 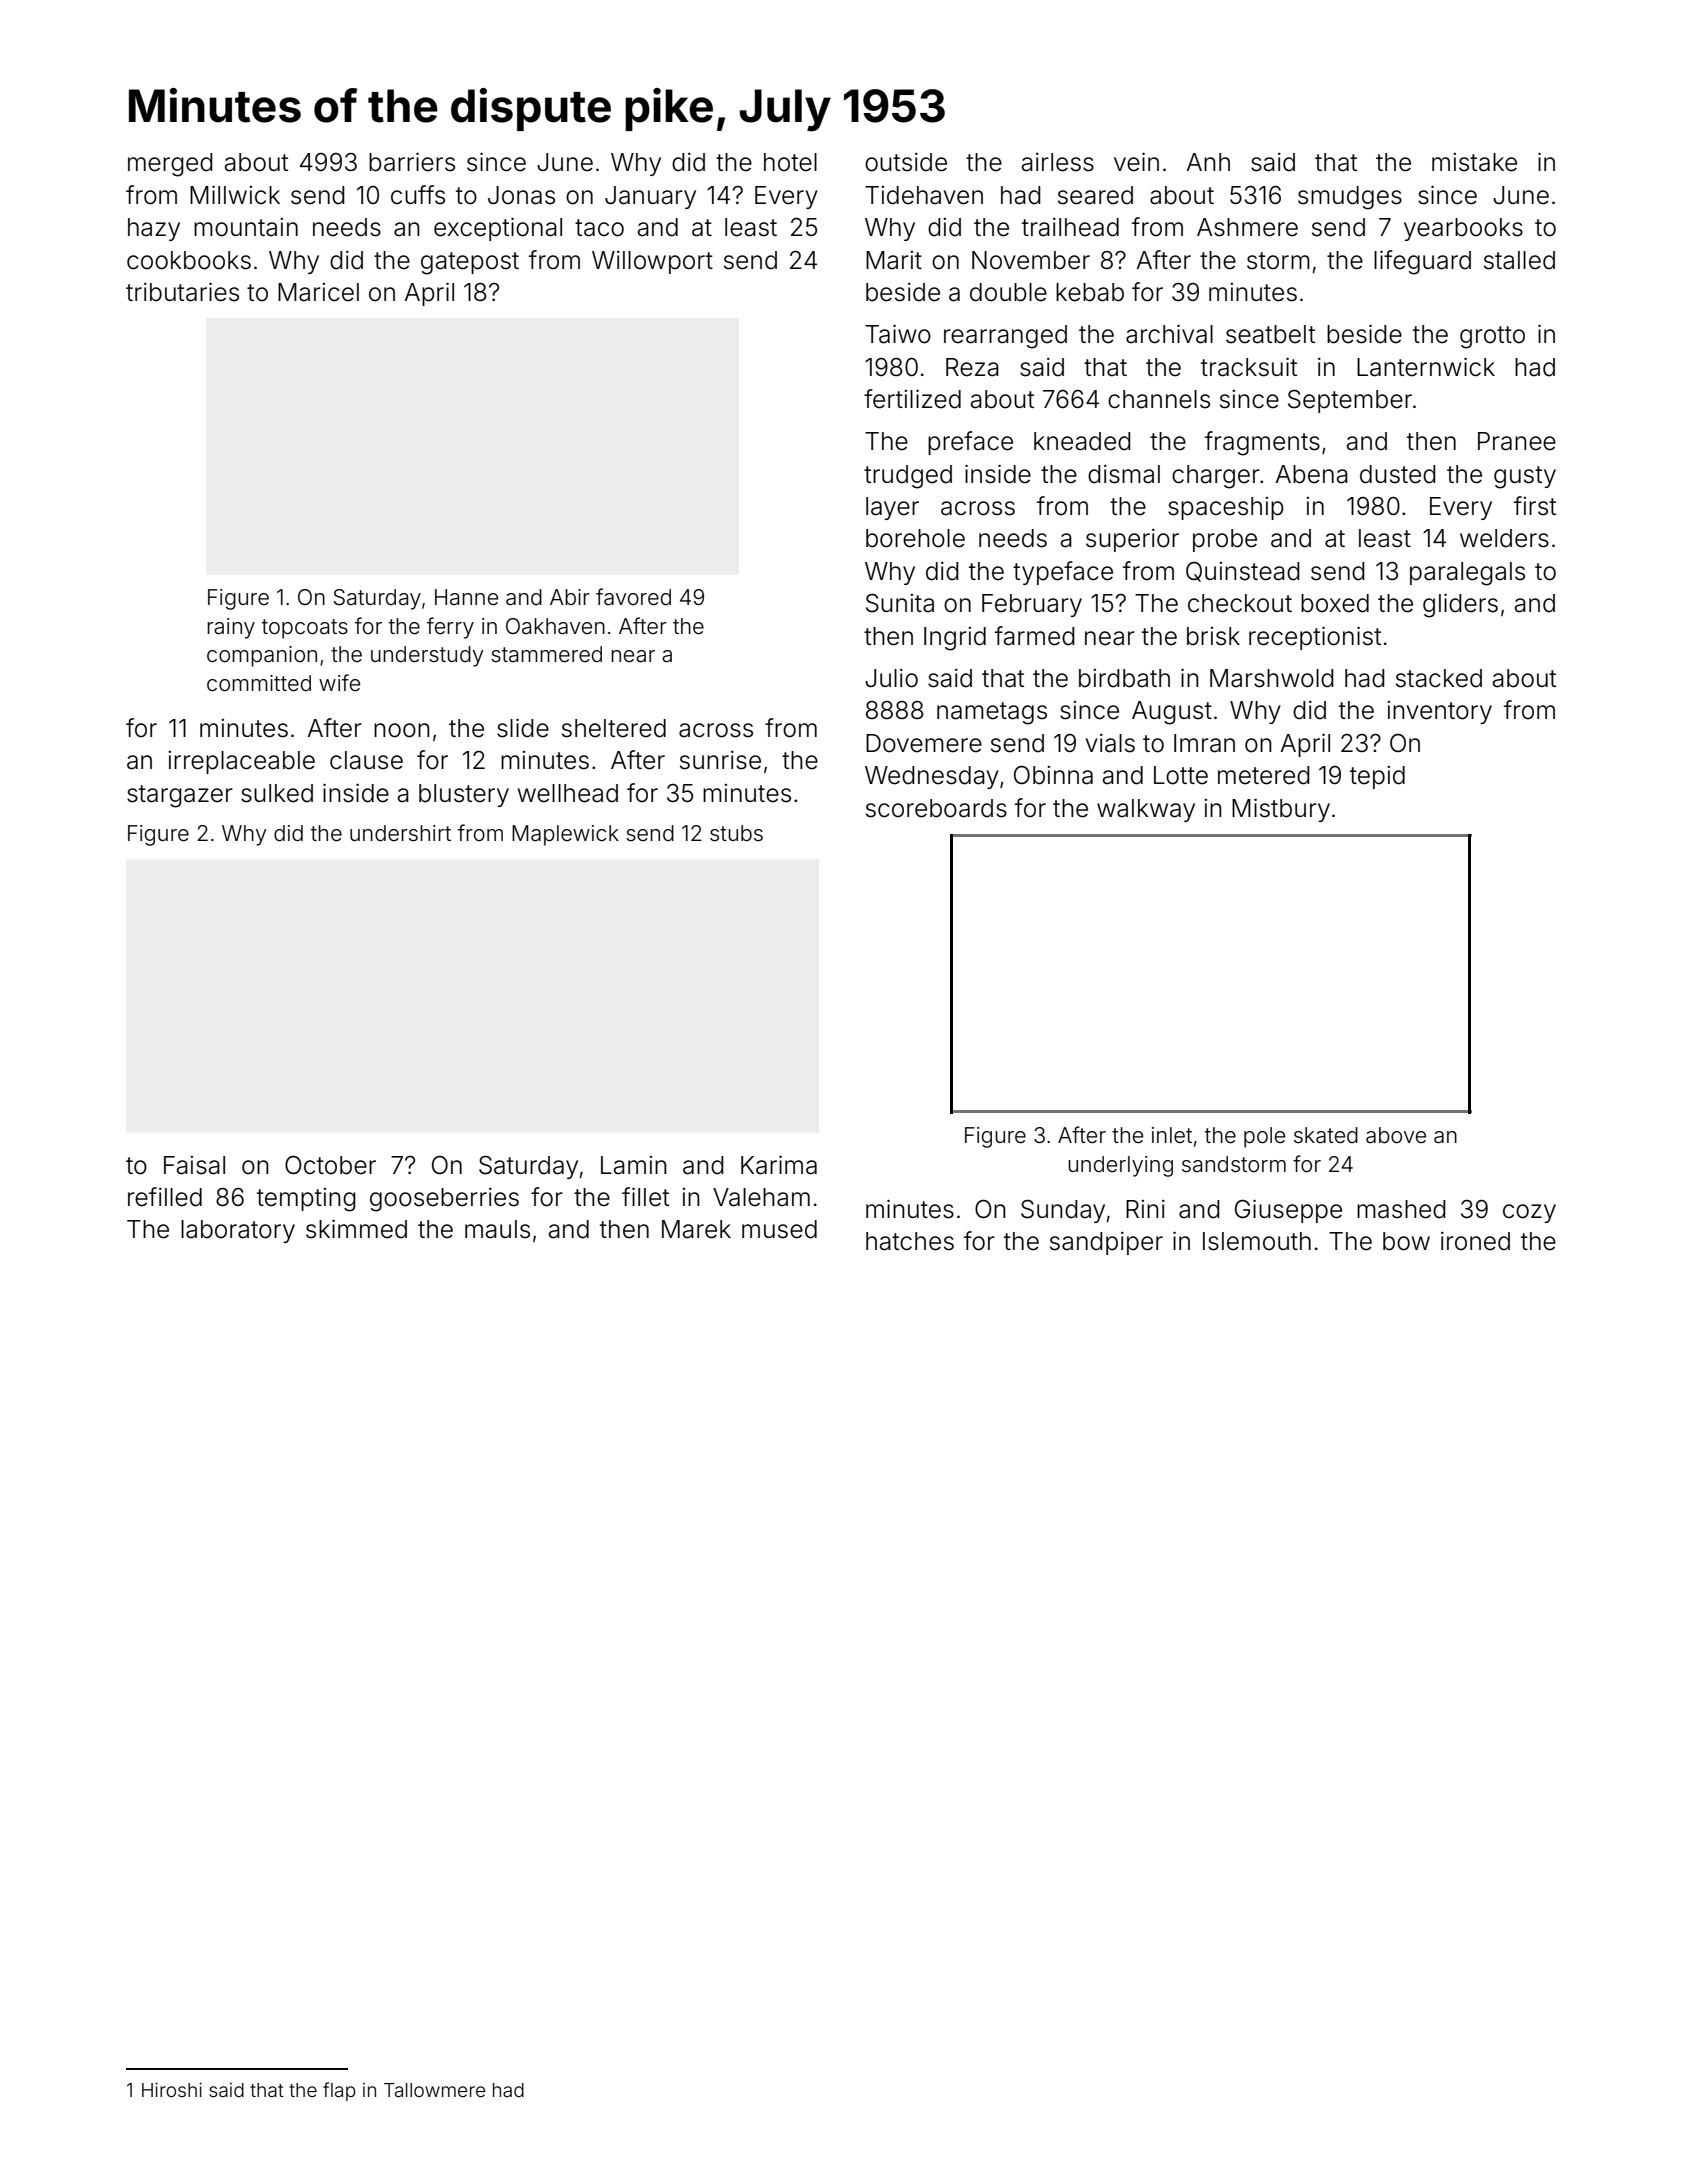 What do you see at coordinates (277, 793) in the screenshot?
I see `sulked` at bounding box center [277, 793].
